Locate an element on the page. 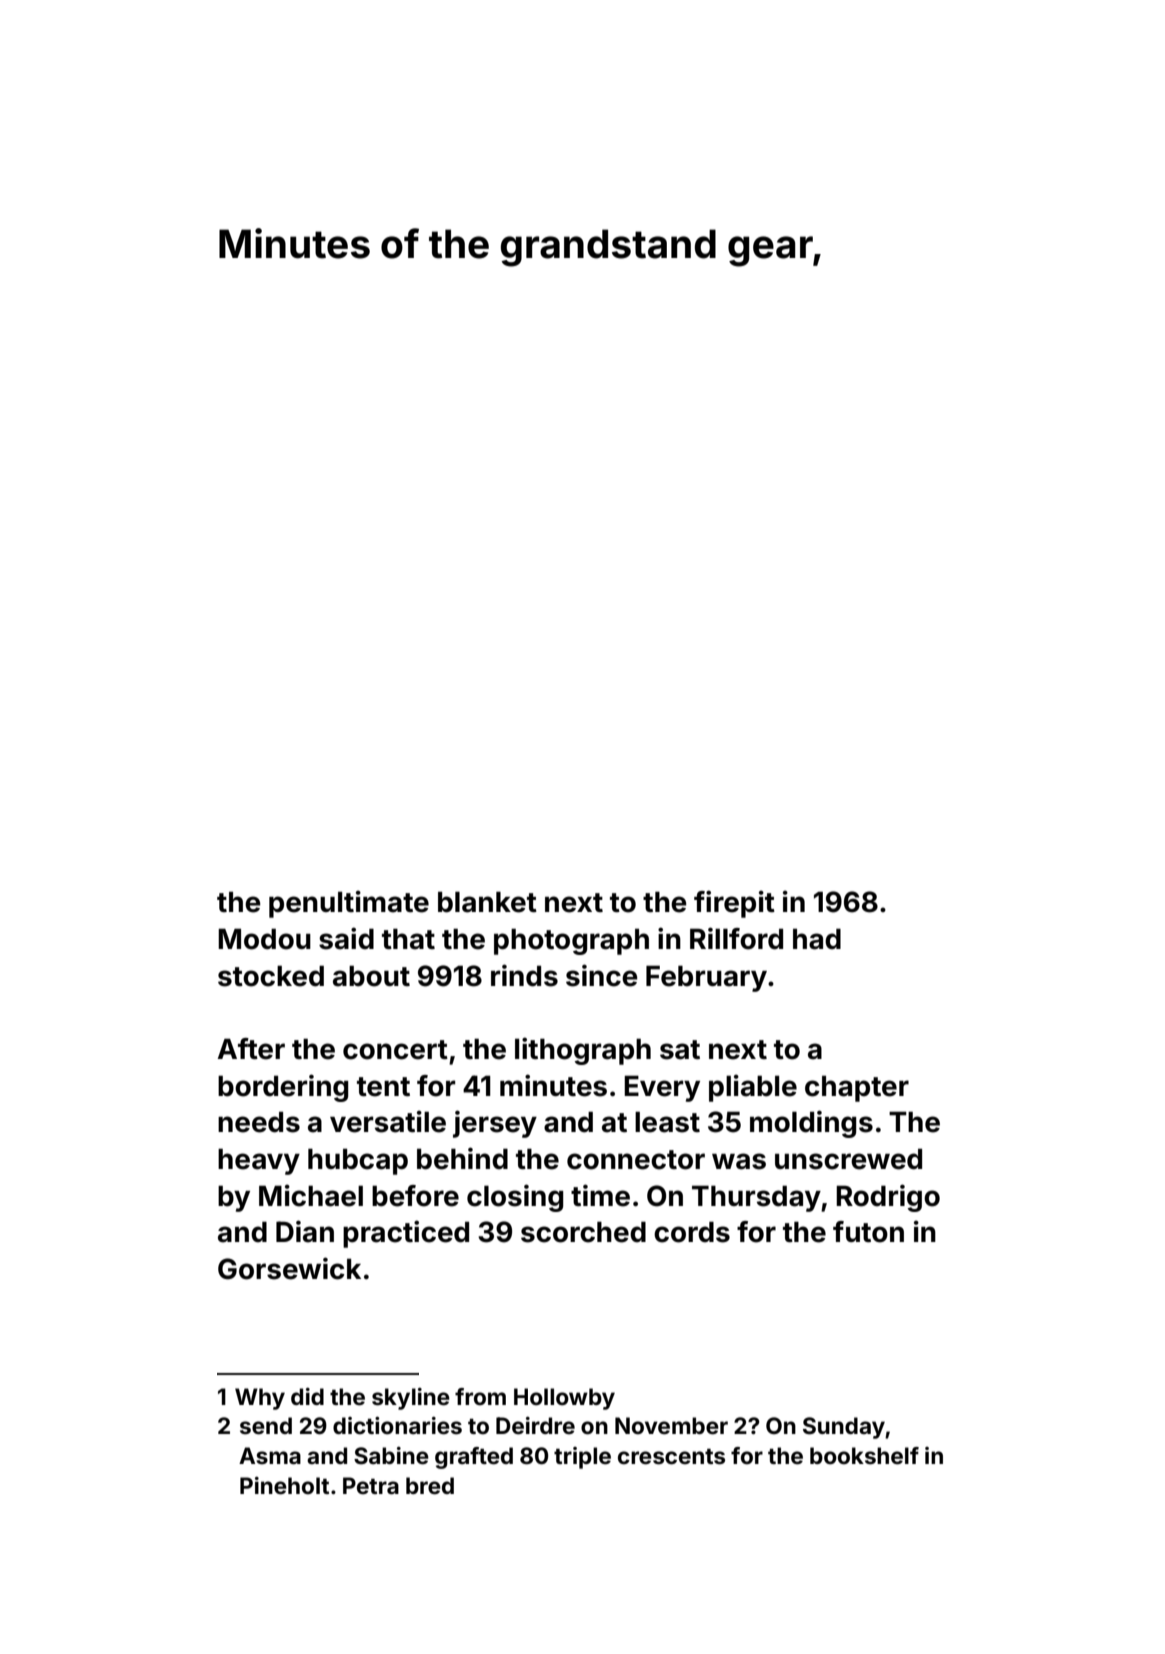 The width and height of the page is (1165, 1654). Sunday is located at coordinates (844, 1428).
